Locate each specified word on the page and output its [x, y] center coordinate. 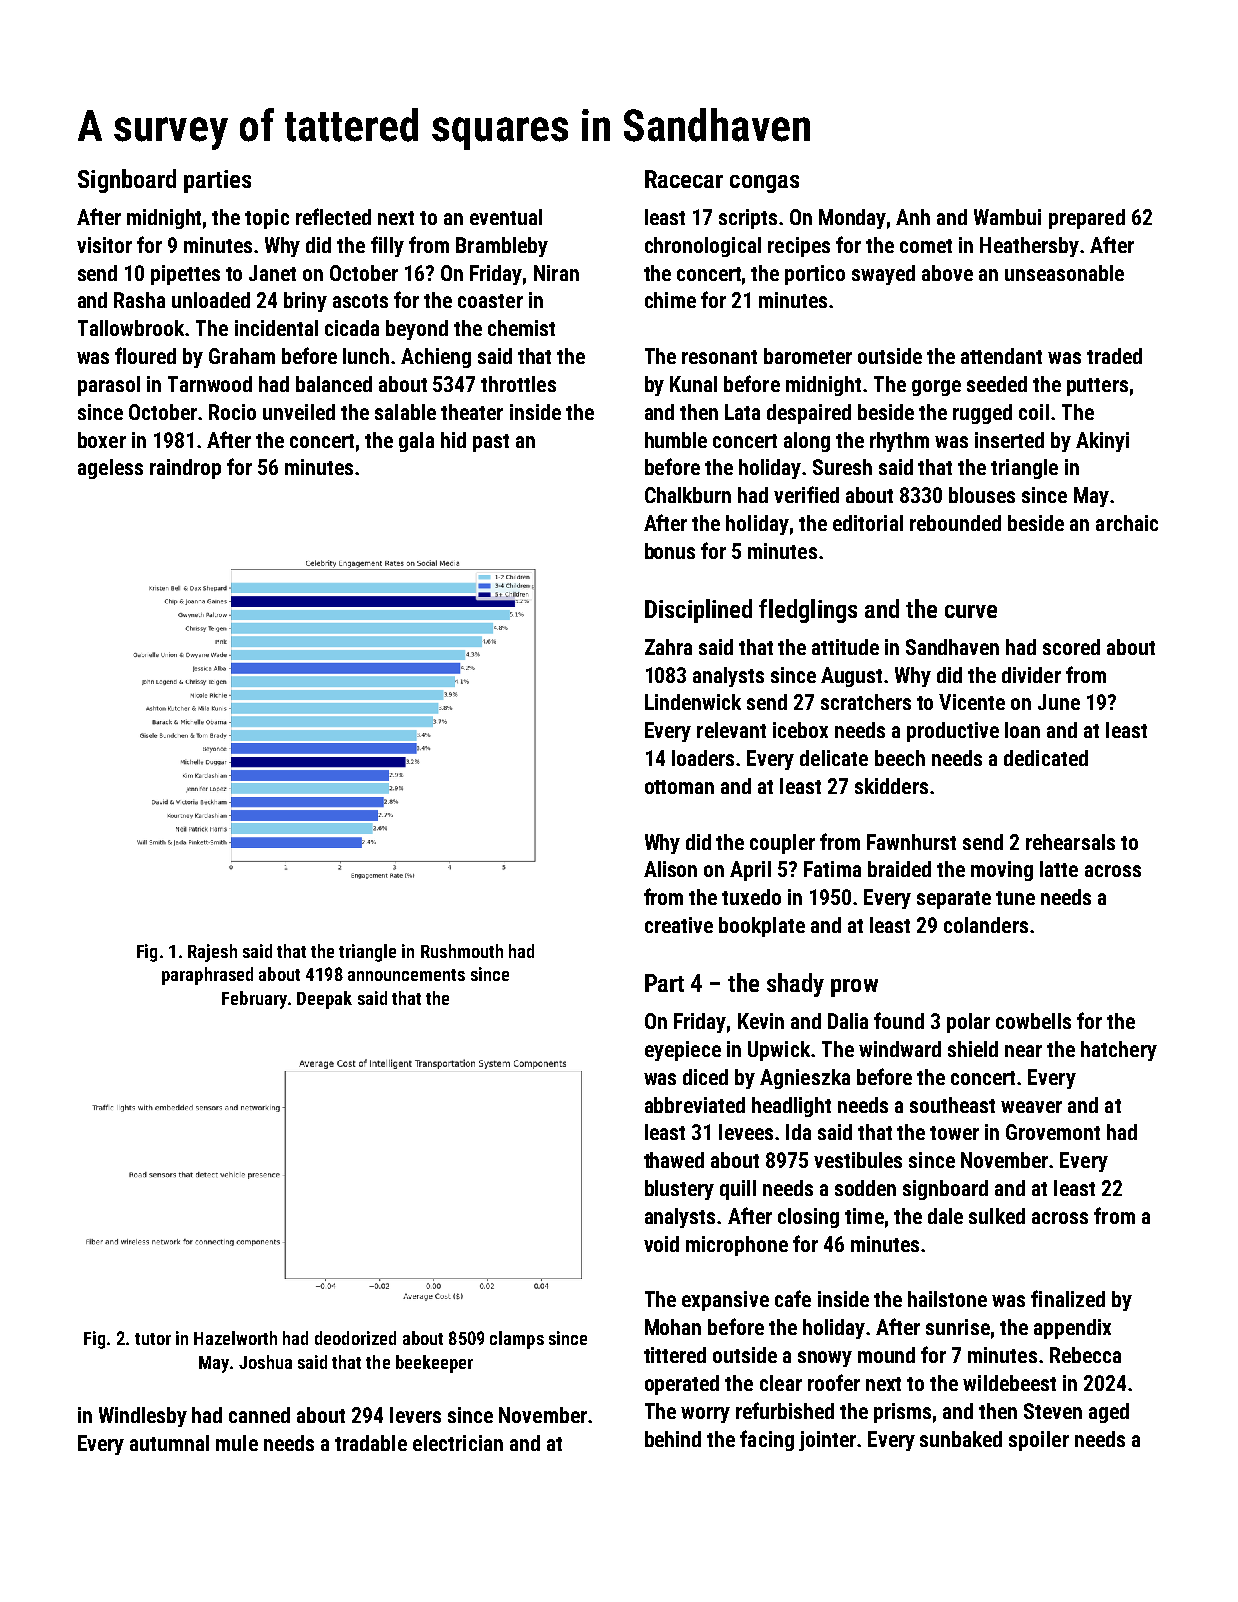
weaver [1031, 1107]
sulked [997, 1216]
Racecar [684, 179]
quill [738, 1190]
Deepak [324, 1000]
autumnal [169, 1443]
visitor [104, 245]
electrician [458, 1443]
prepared [1087, 219]
